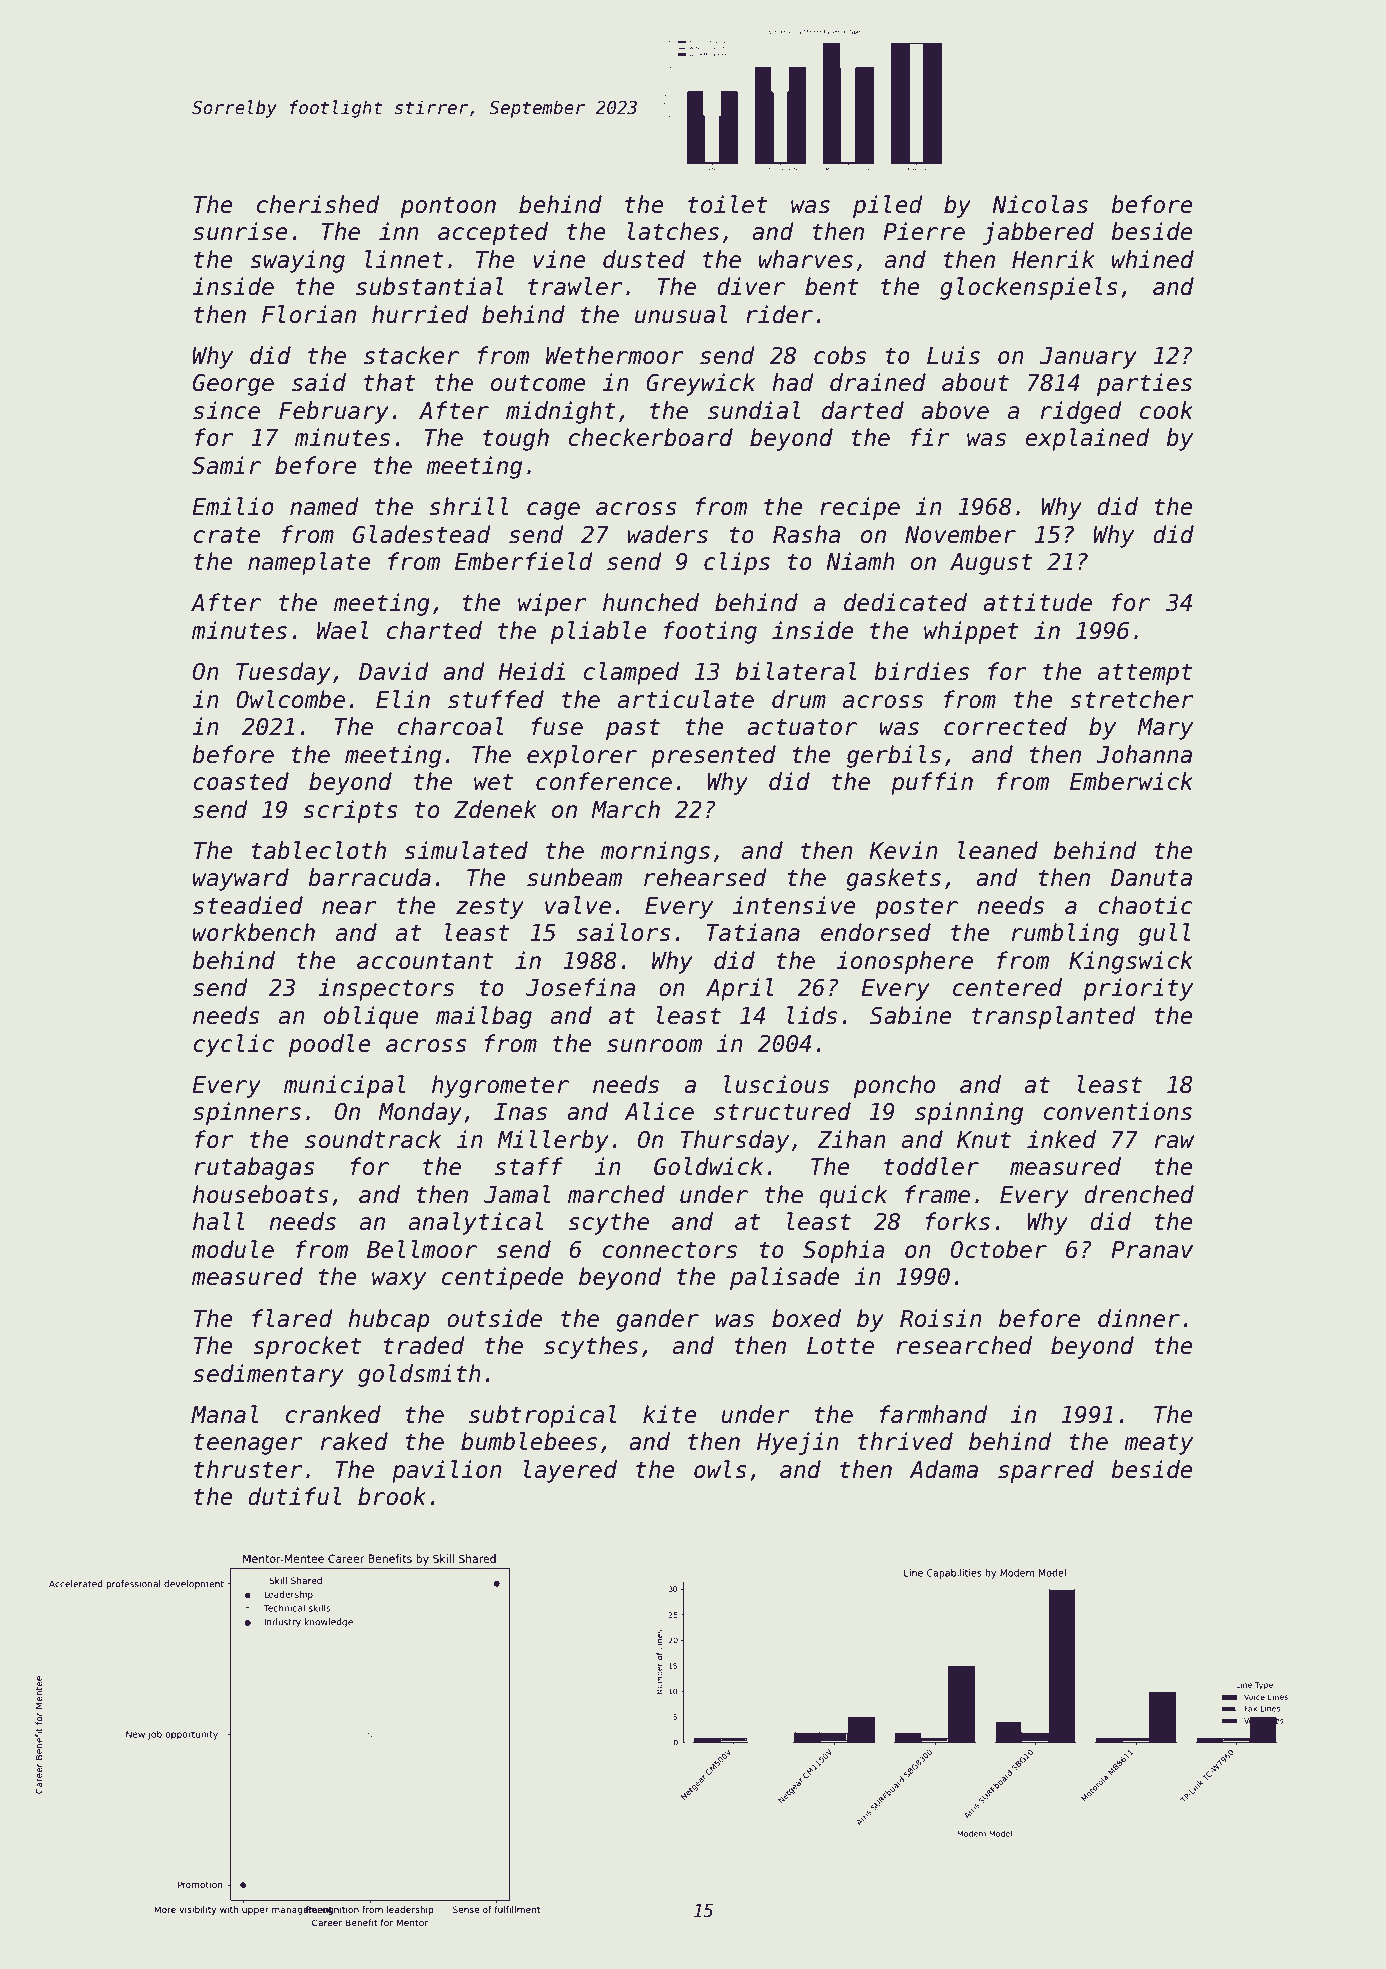  Describe the element at coordinates (392, 1496) in the screenshot. I see `brook` at that location.
